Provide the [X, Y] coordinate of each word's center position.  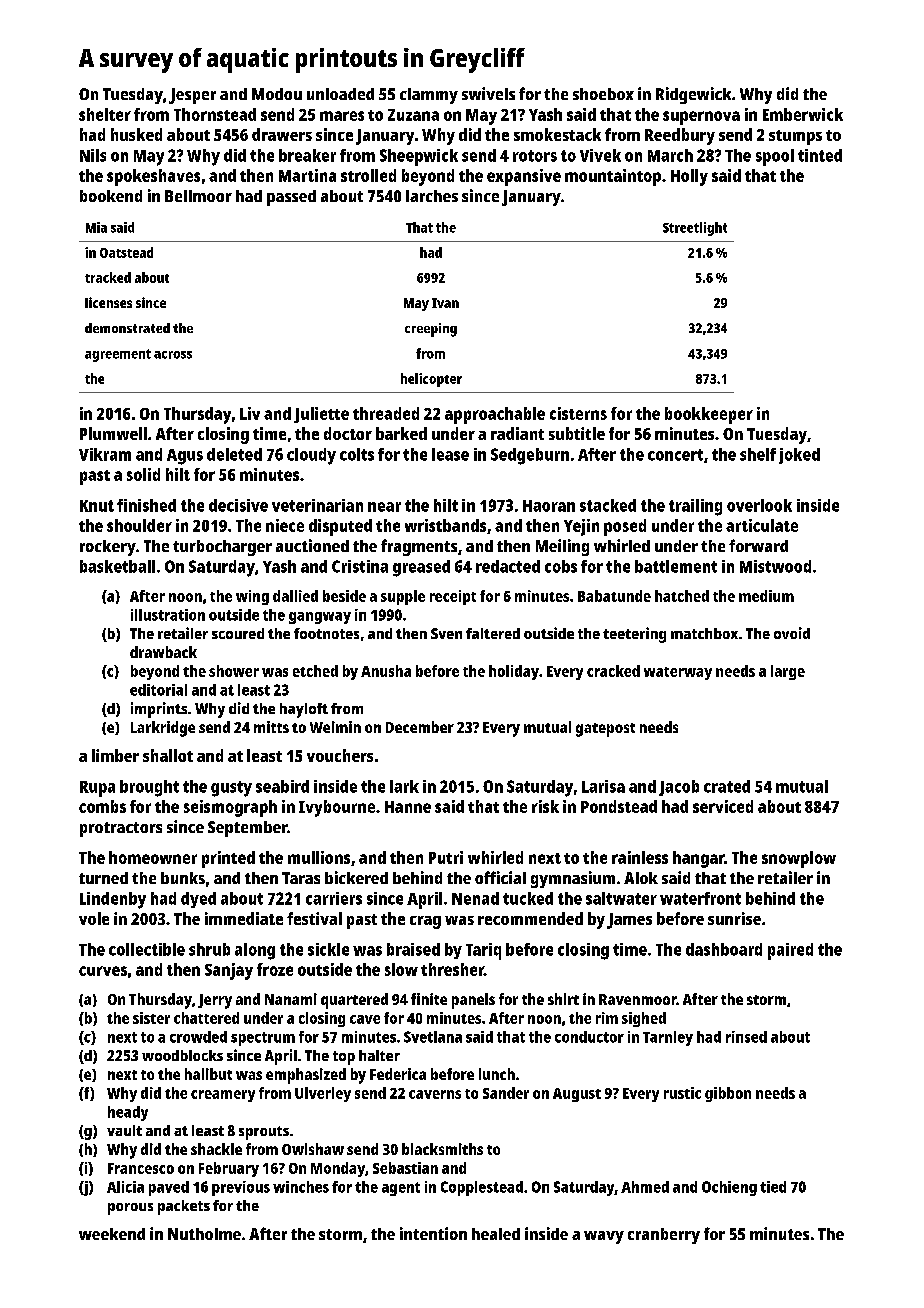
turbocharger [222, 548]
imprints [159, 710]
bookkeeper [709, 415]
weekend [112, 1234]
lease [450, 454]
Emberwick [803, 114]
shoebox [603, 94]
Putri [446, 857]
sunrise [734, 918]
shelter [105, 114]
